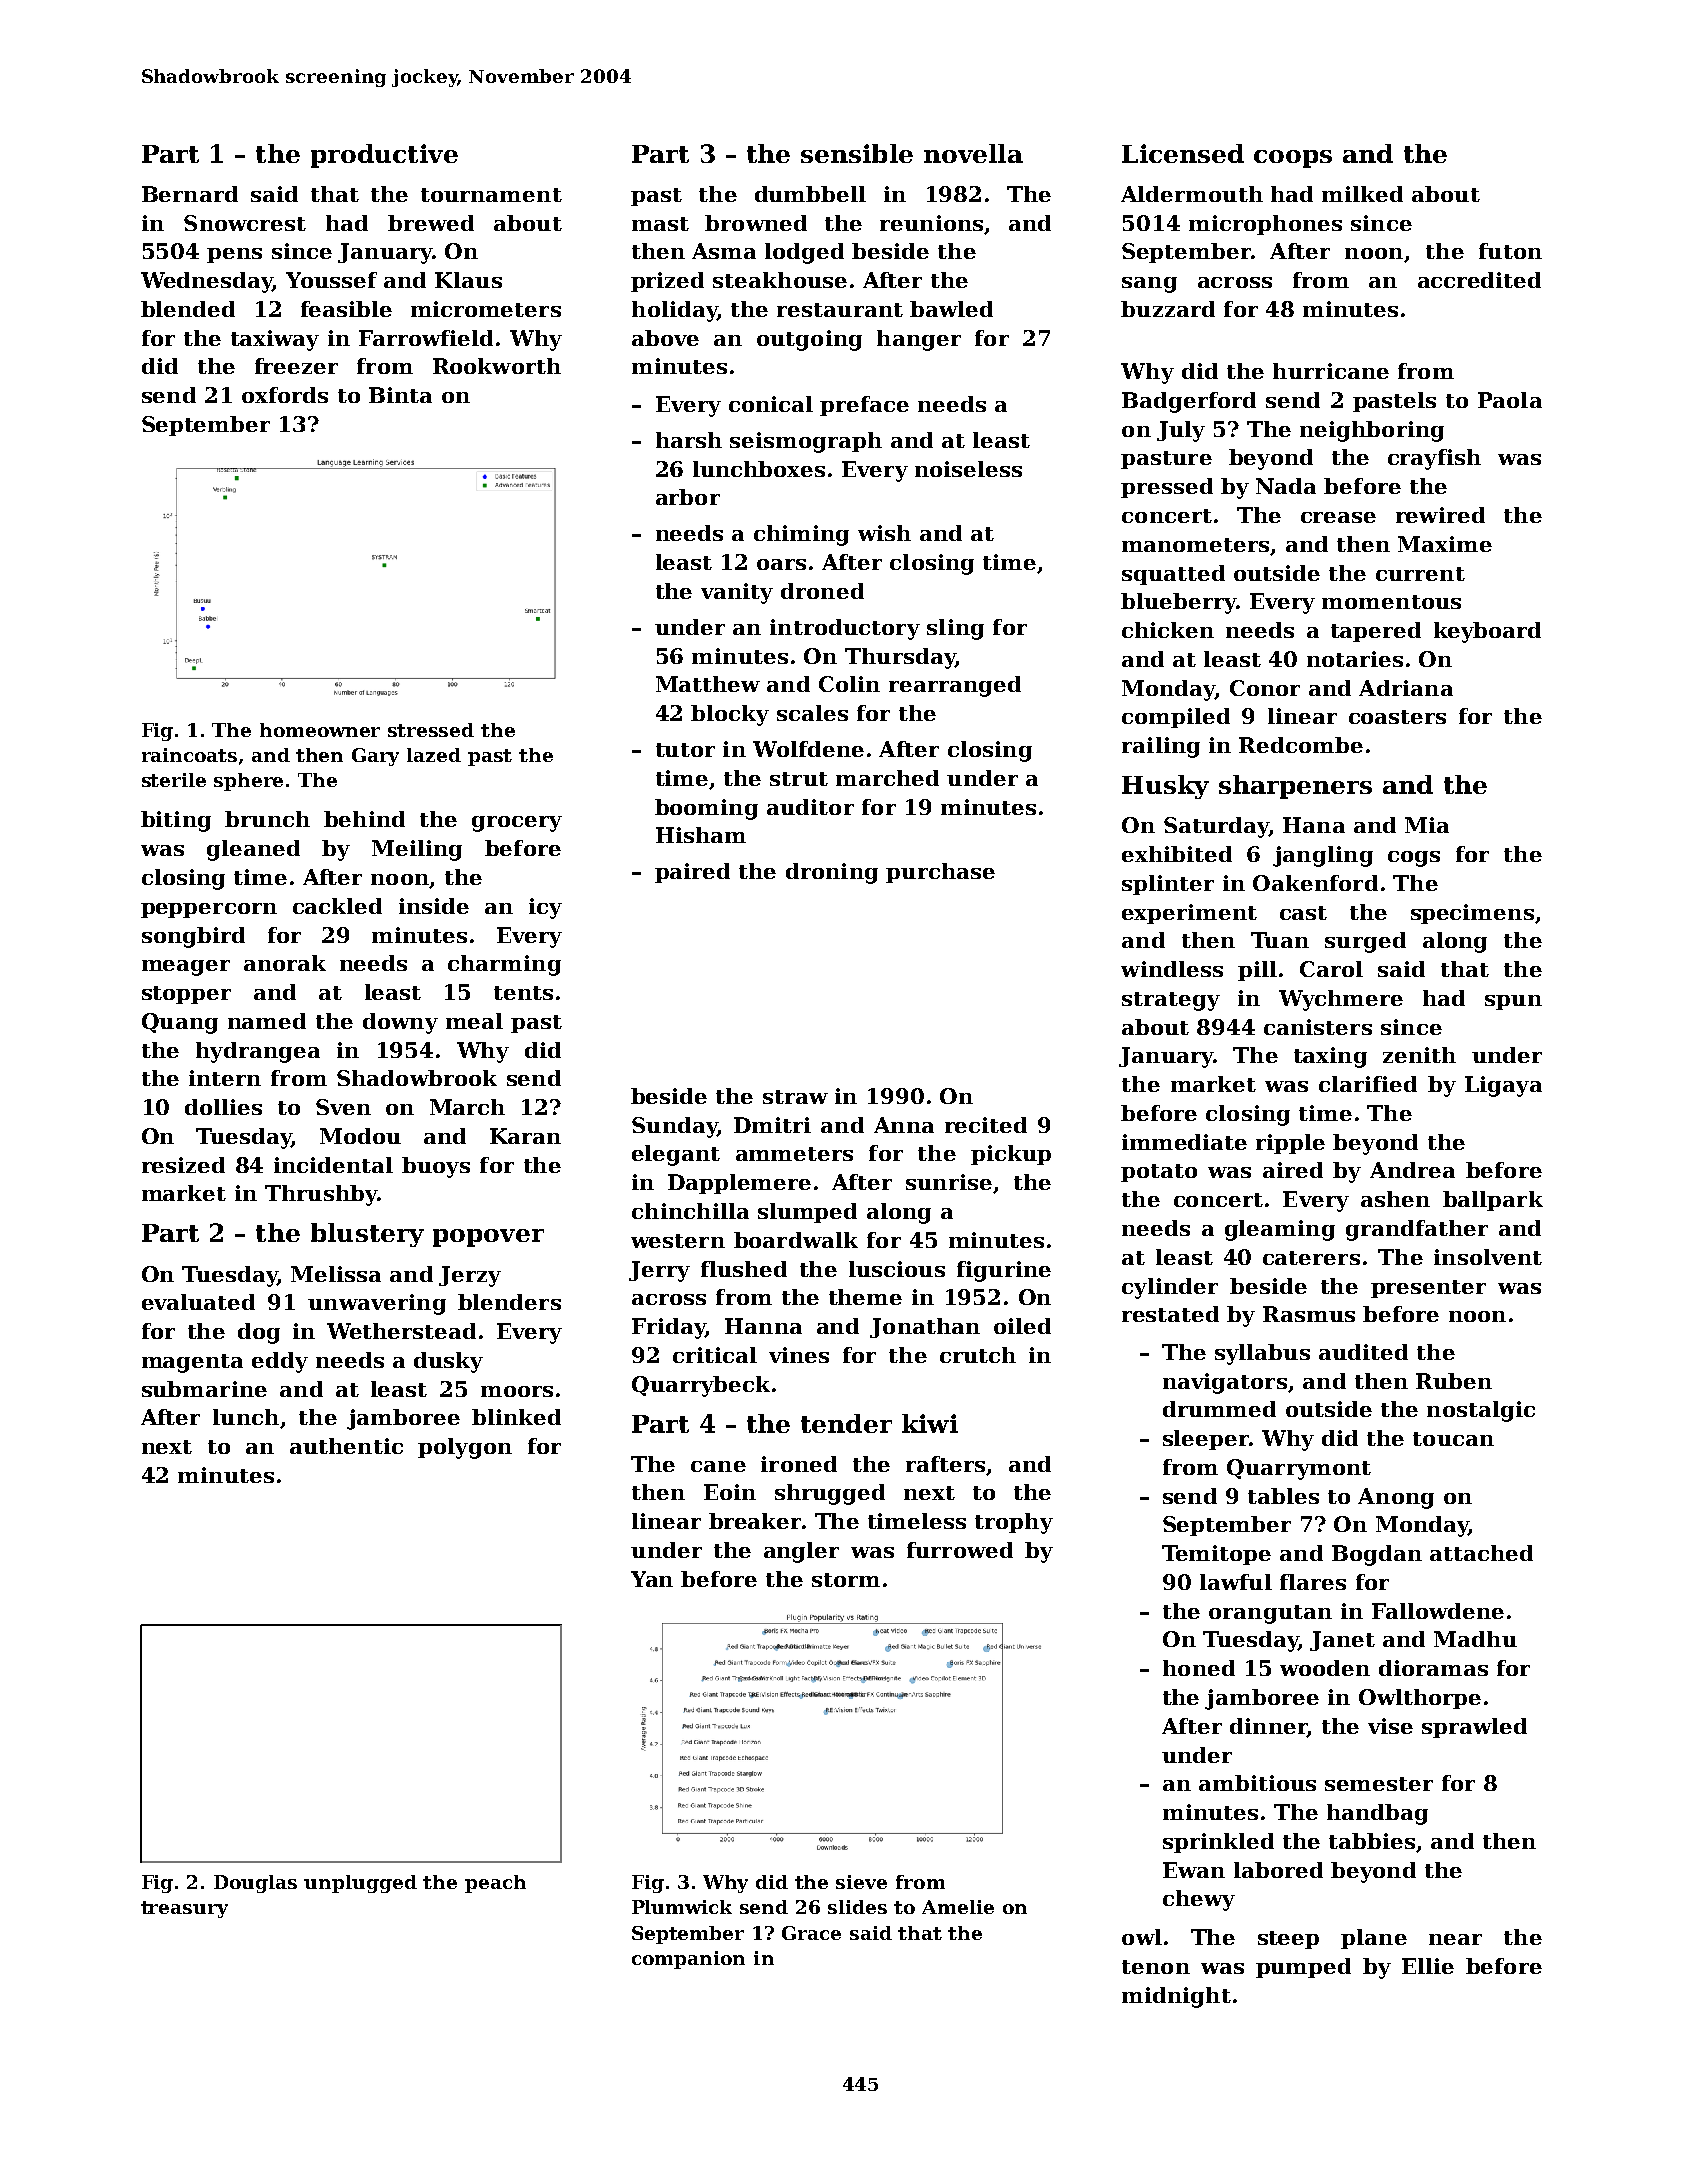  What do you see at coordinates (1225, 1383) in the screenshot?
I see `navigators` at bounding box center [1225, 1383].
